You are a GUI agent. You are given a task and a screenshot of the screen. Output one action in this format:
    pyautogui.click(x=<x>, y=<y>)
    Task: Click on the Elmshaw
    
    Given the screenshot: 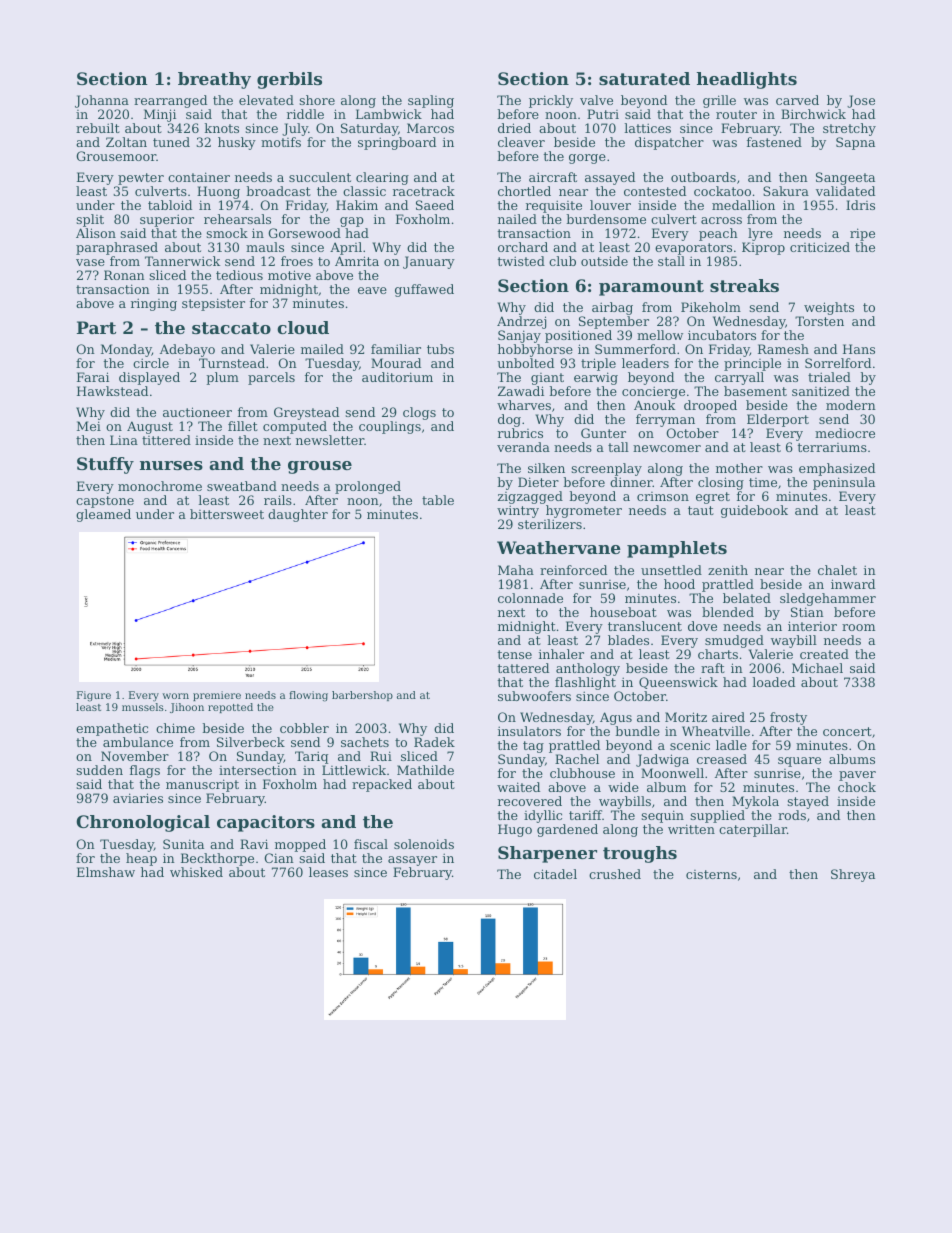 What is the action you would take?
    pyautogui.click(x=106, y=872)
